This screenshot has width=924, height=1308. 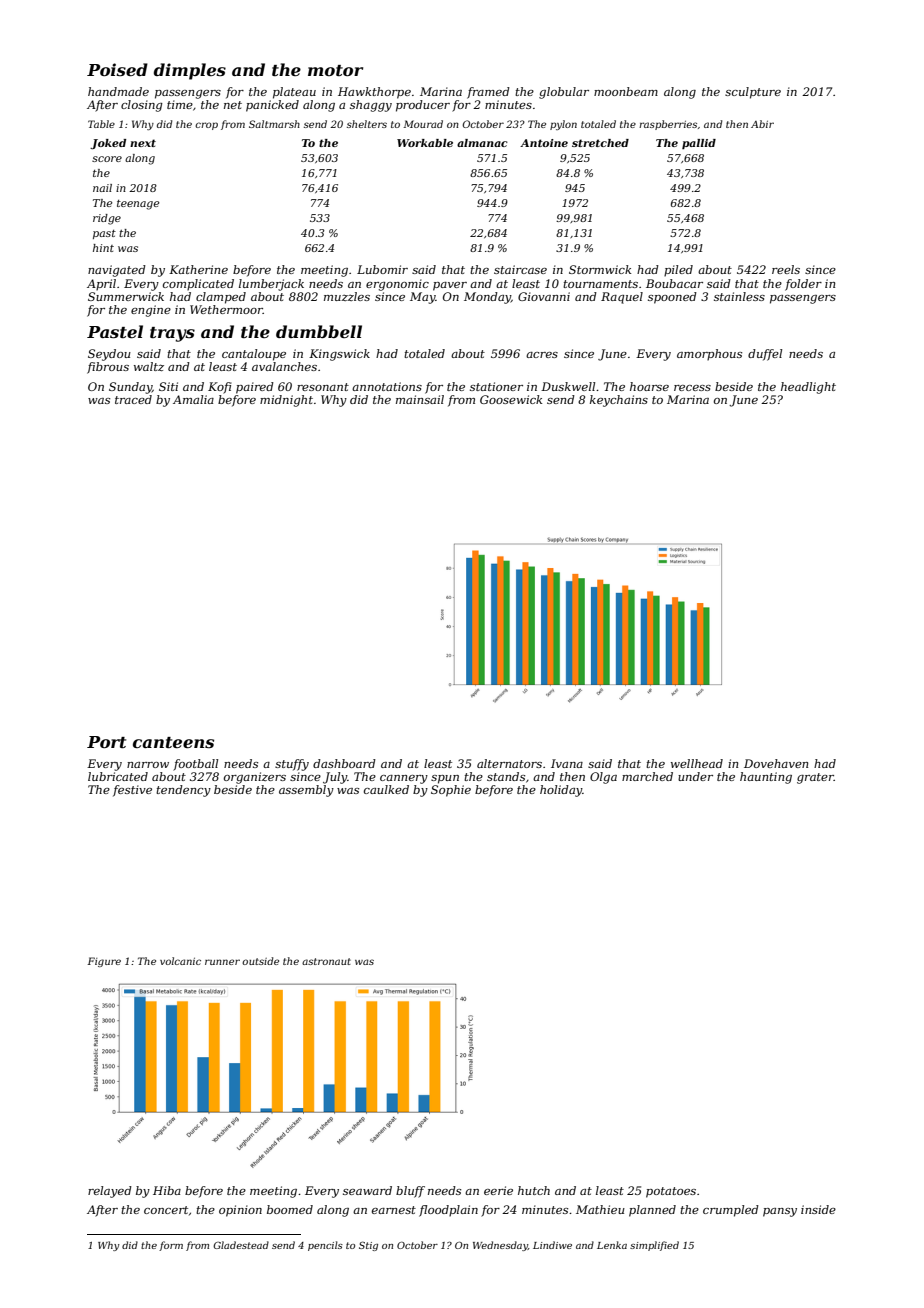 What do you see at coordinates (509, 763) in the screenshot?
I see `alternators` at bounding box center [509, 763].
